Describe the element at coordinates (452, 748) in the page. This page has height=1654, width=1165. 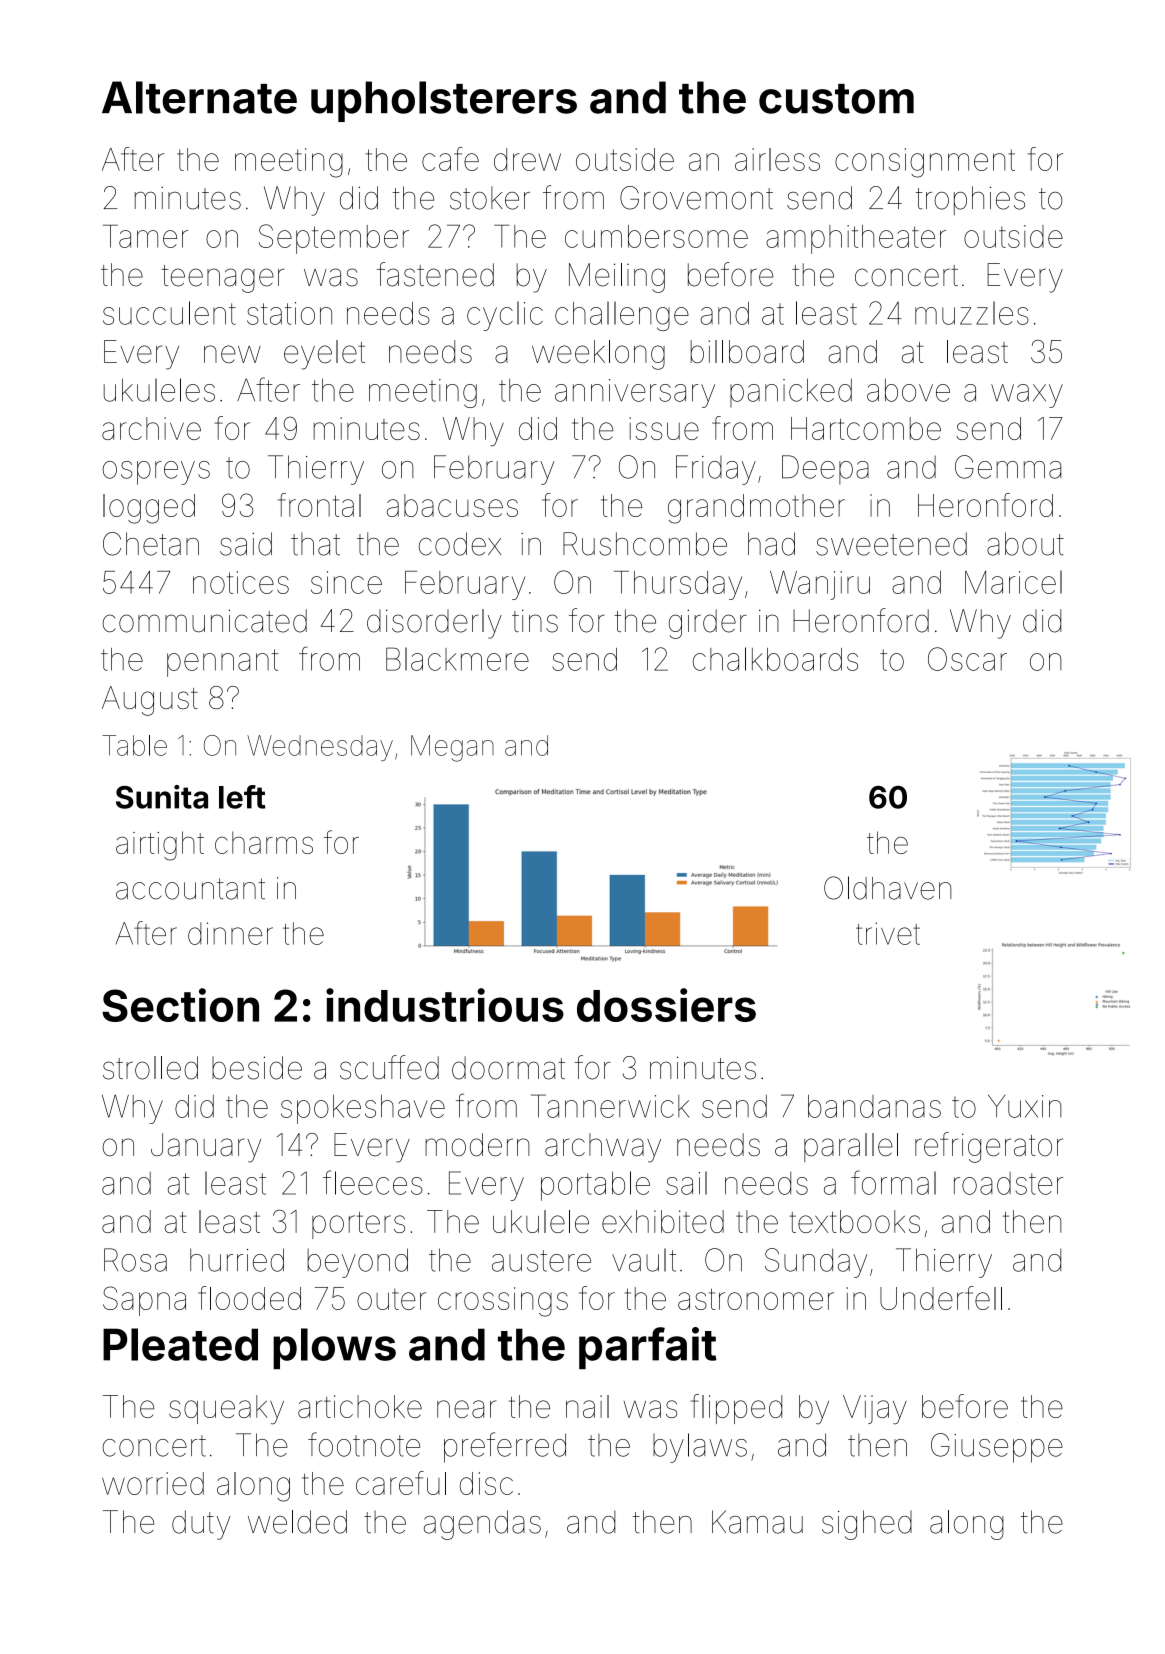
I see `Megan` at that location.
